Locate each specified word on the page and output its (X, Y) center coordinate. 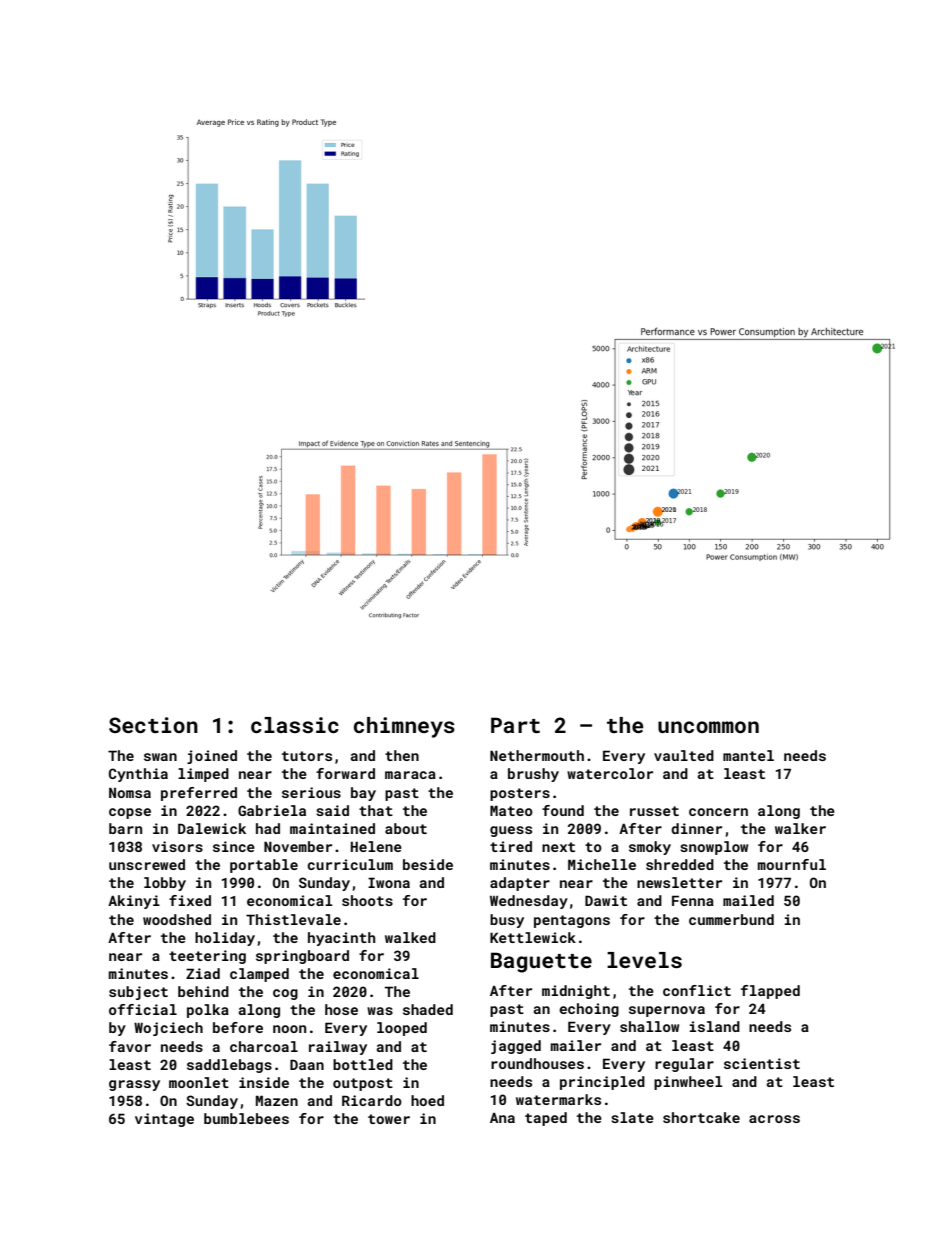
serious (311, 792)
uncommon (708, 727)
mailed (748, 900)
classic (295, 725)
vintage (164, 1120)
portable (264, 866)
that (376, 810)
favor (130, 1046)
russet (654, 811)
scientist (762, 1063)
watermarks (558, 1099)
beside (428, 864)
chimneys (404, 727)
